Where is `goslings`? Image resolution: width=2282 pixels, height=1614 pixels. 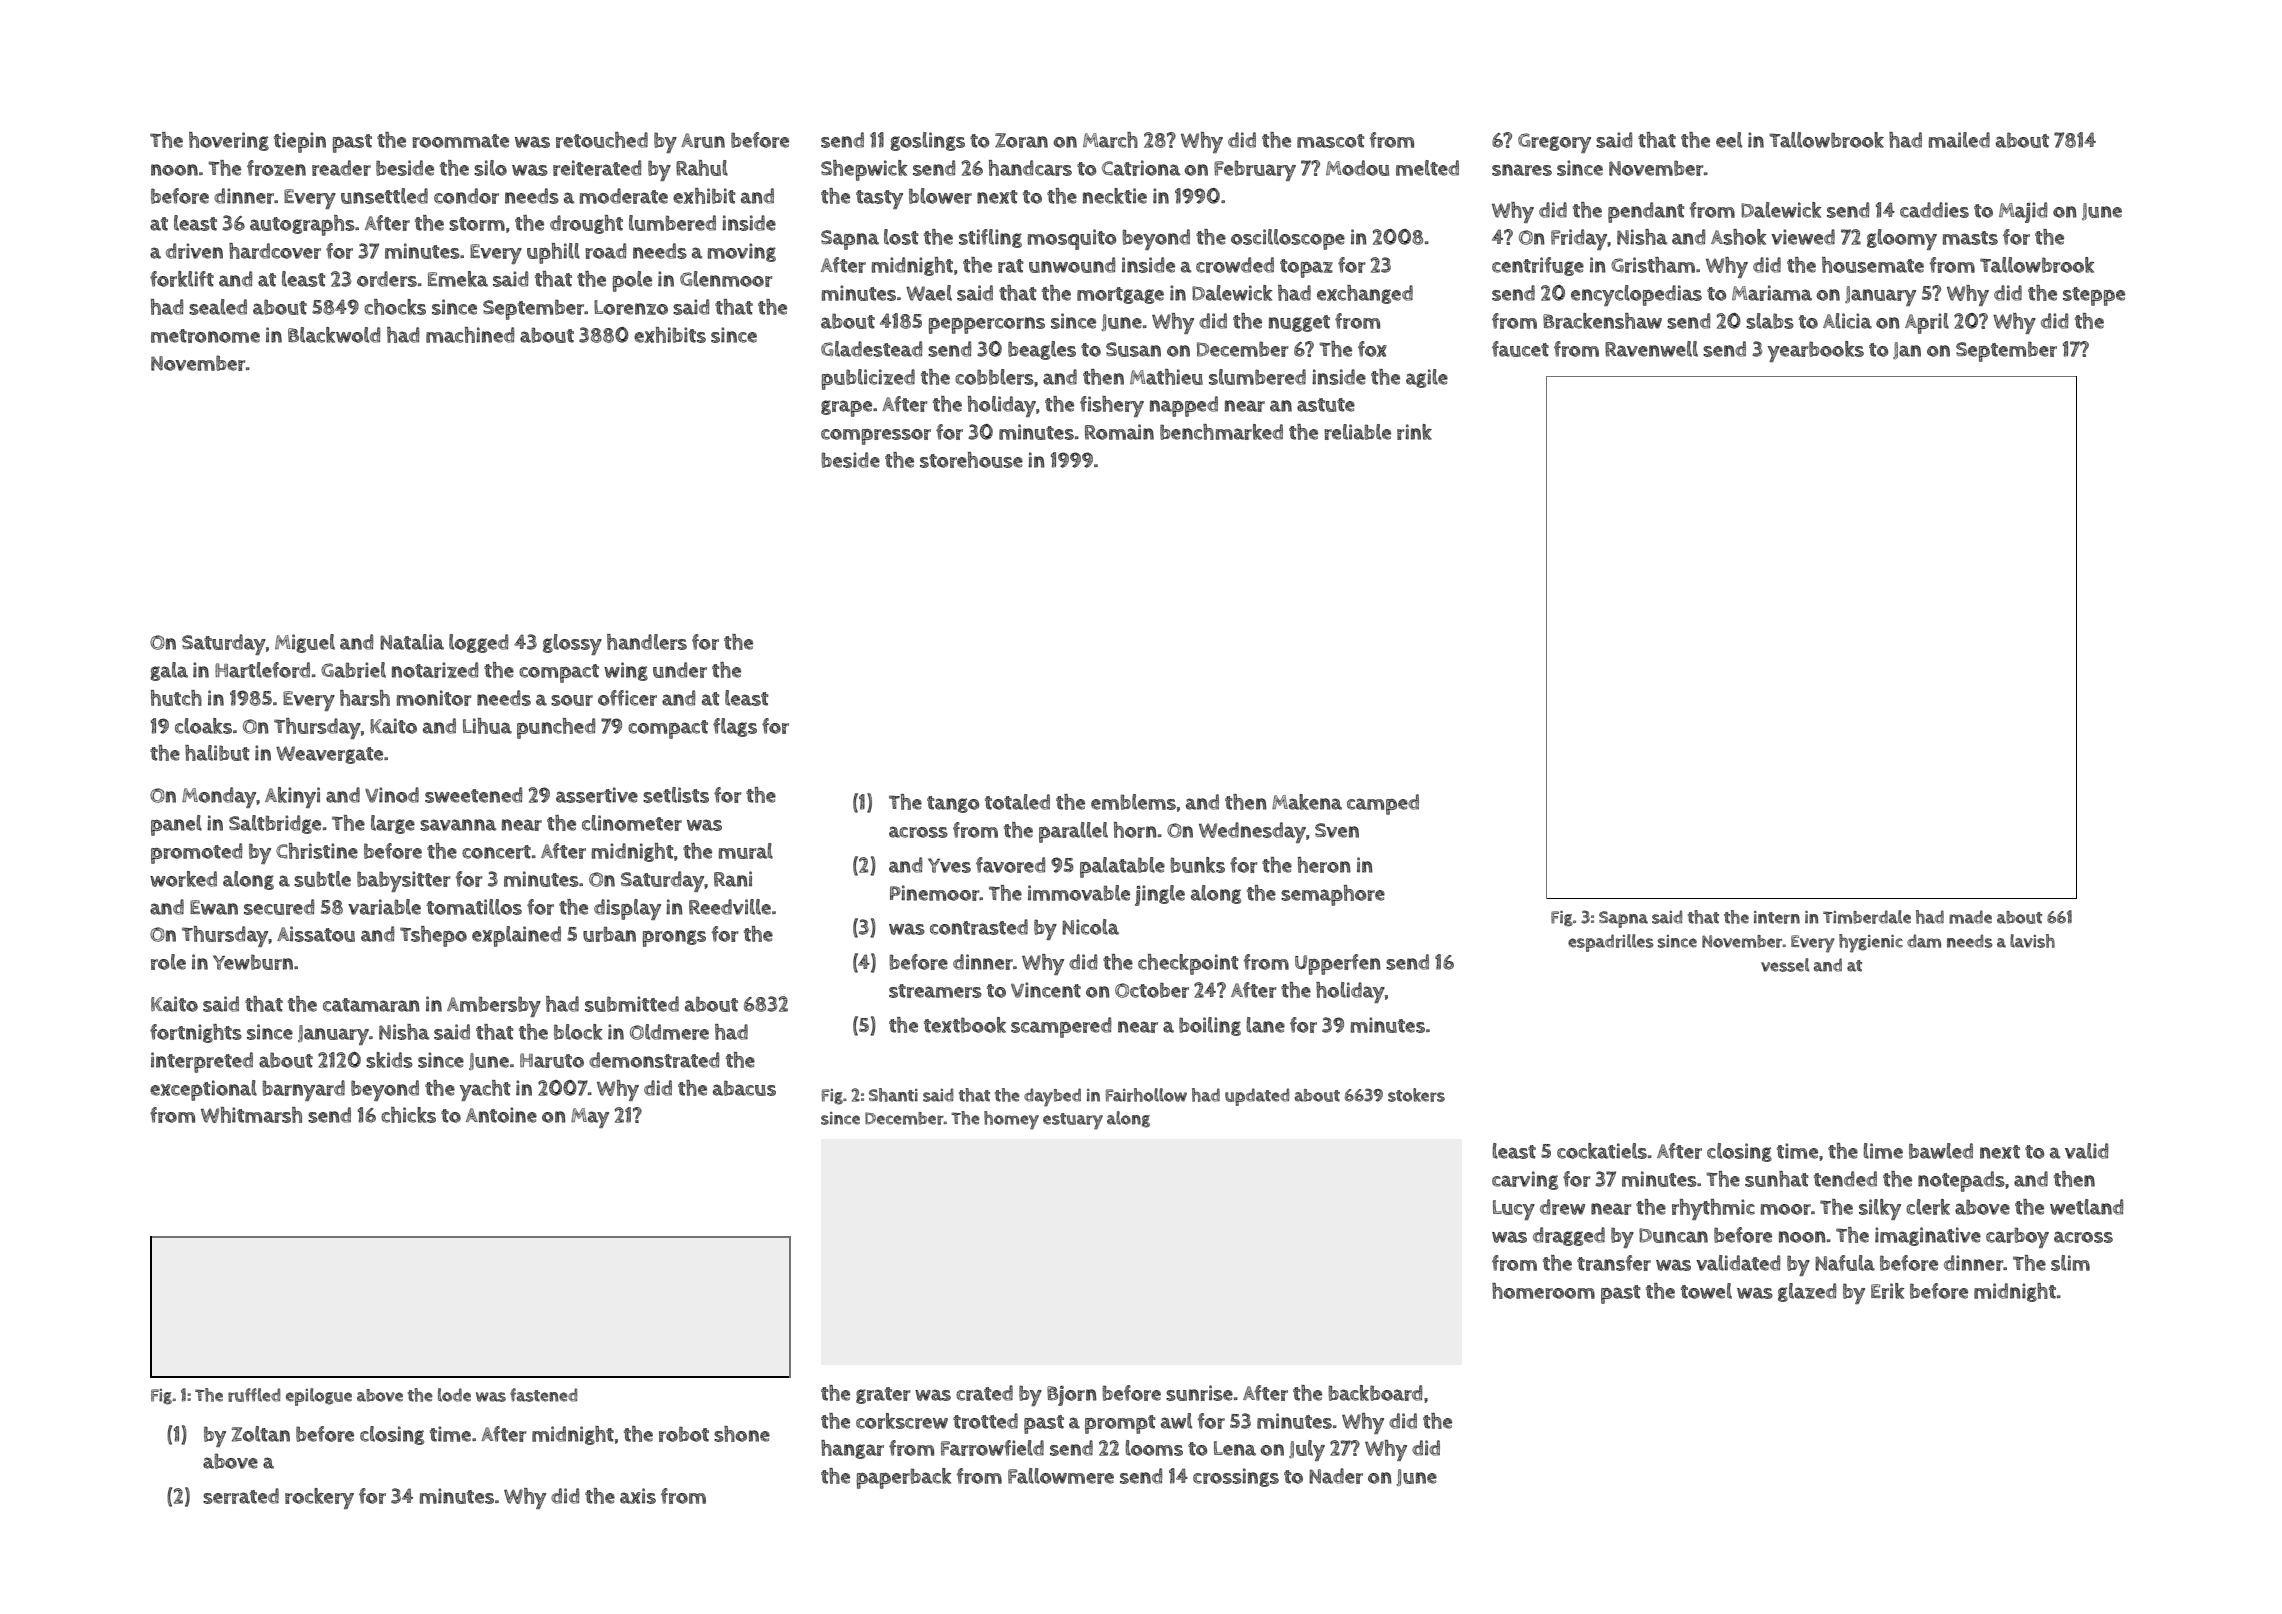 goslings is located at coordinates (927, 141).
